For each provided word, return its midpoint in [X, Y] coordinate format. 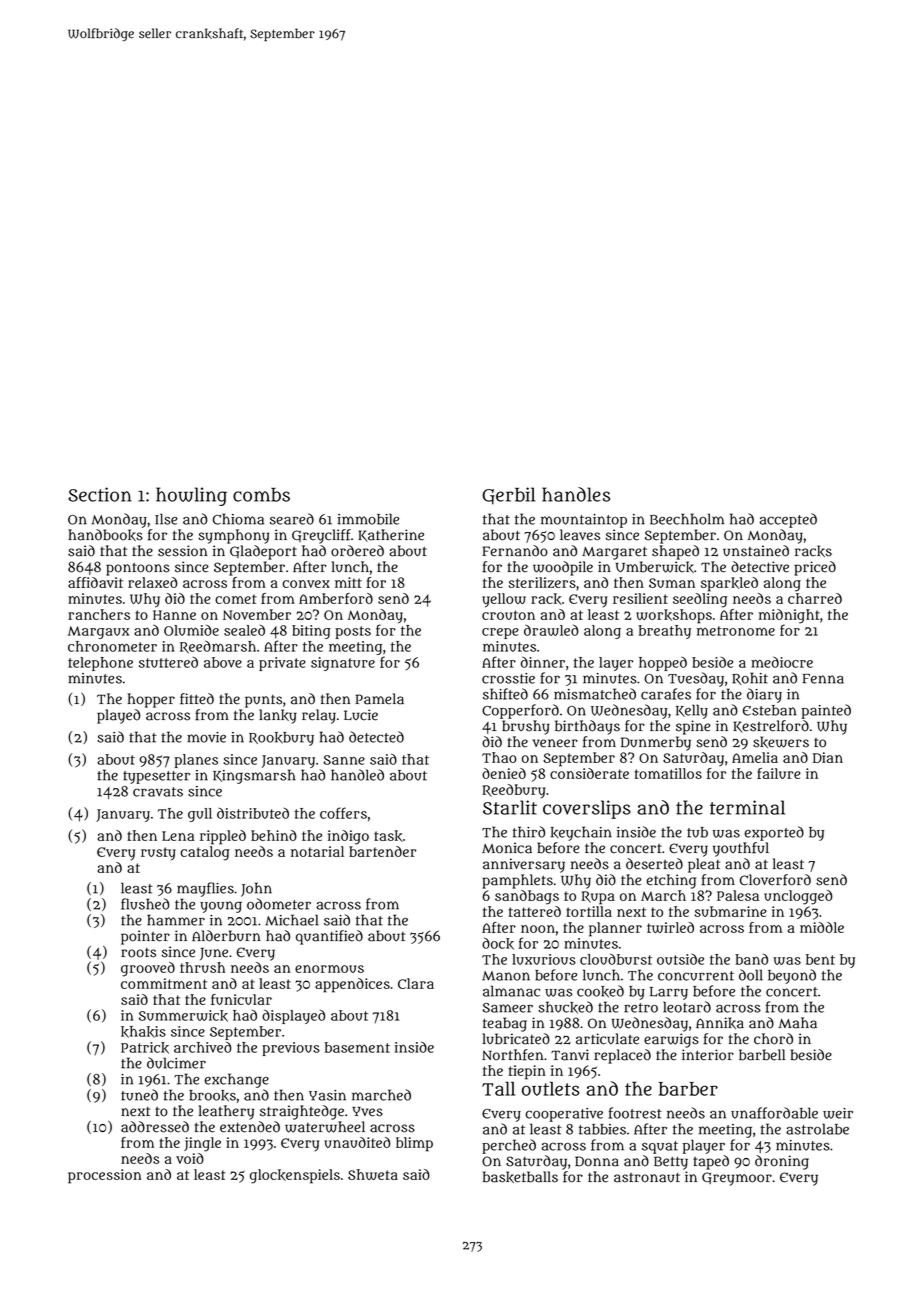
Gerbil [508, 496]
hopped [663, 664]
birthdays [587, 727]
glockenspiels [295, 1176]
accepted [788, 520]
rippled [223, 837]
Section [99, 494]
